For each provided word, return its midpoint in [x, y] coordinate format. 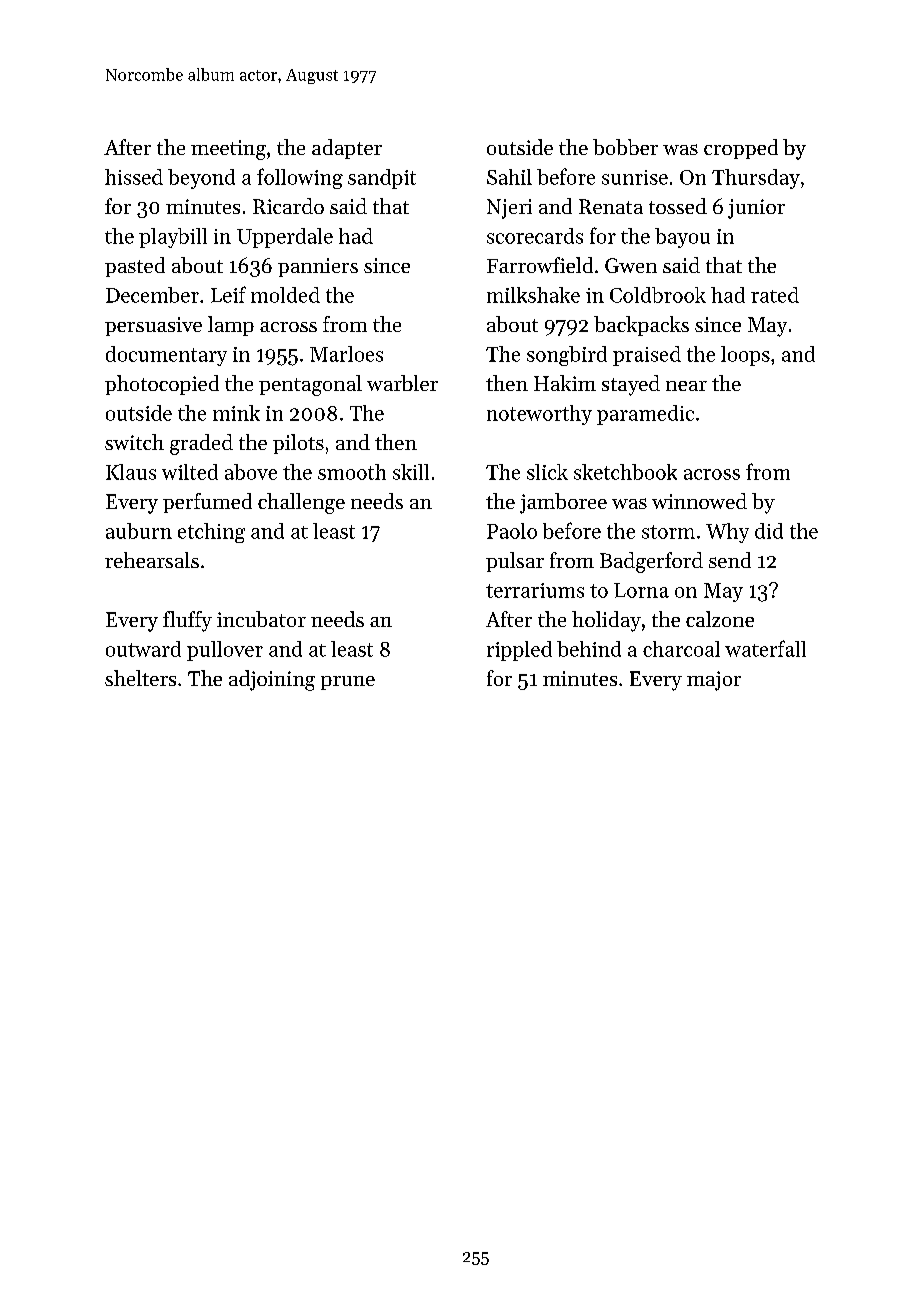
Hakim [565, 383]
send [730, 560]
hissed [134, 177]
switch [134, 442]
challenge [301, 503]
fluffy [187, 621]
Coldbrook [658, 295]
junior [756, 209]
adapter [347, 149]
